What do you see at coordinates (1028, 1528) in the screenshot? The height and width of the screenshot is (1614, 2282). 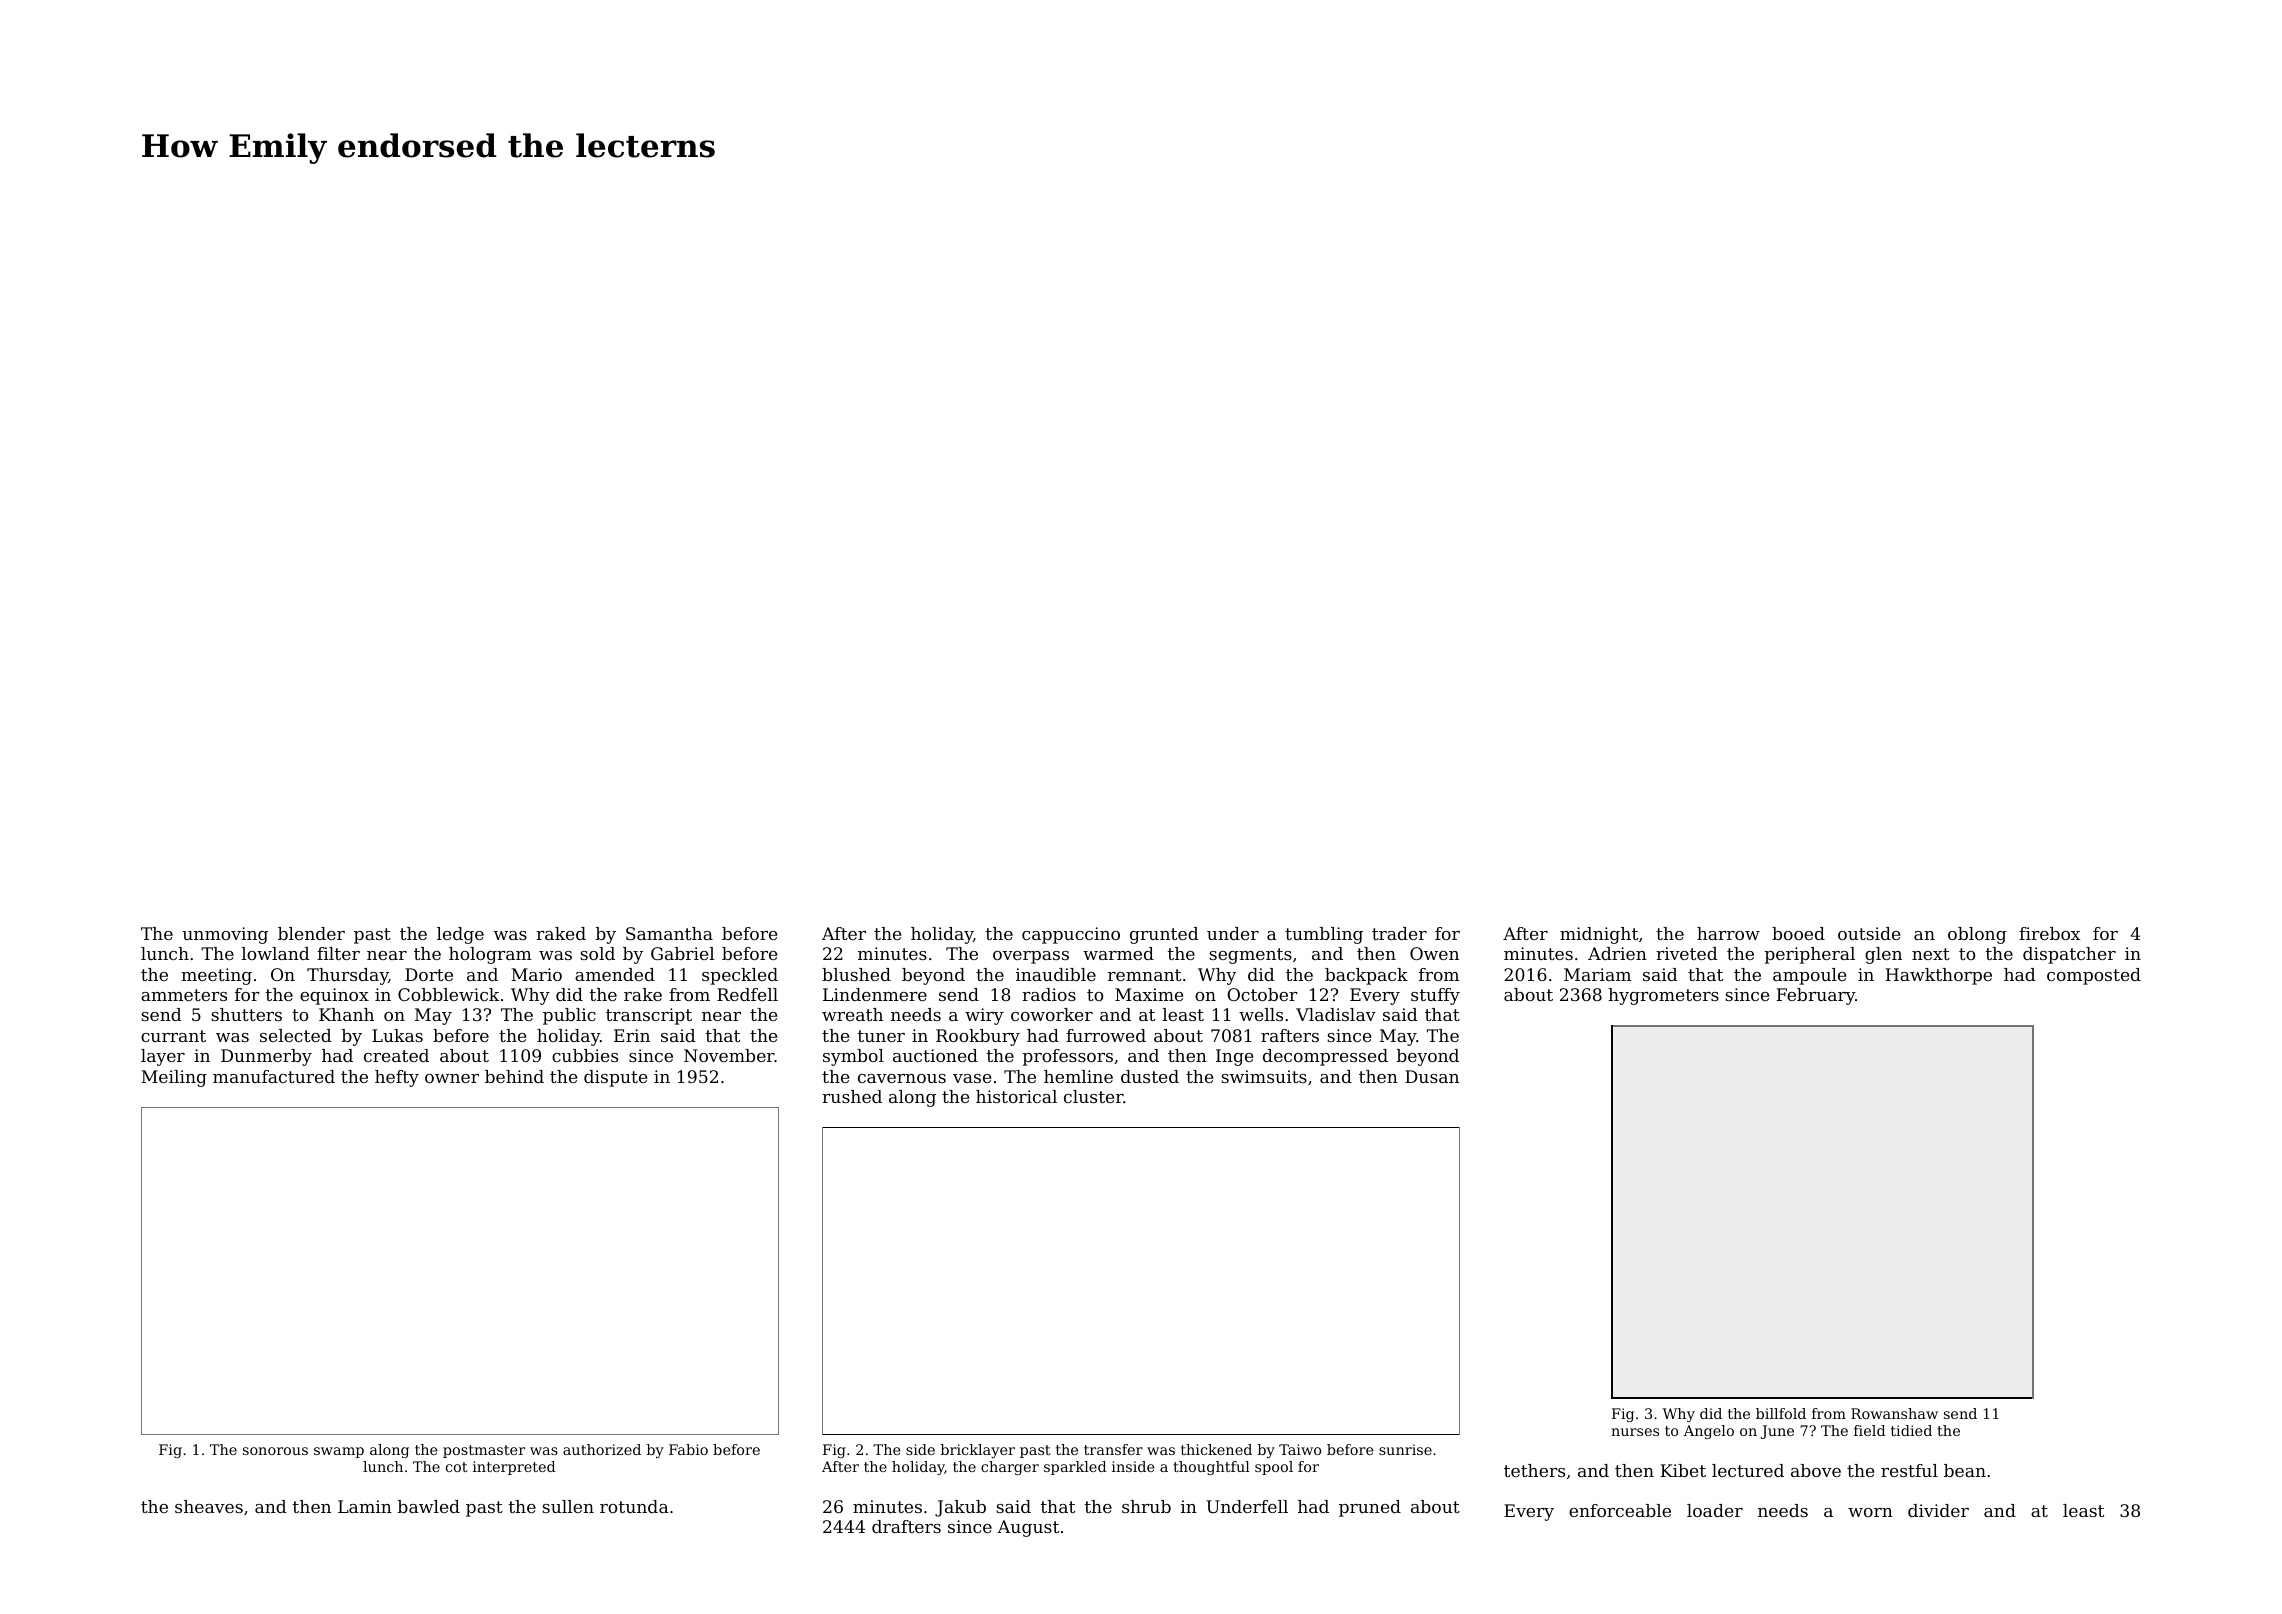 I see `August` at bounding box center [1028, 1528].
